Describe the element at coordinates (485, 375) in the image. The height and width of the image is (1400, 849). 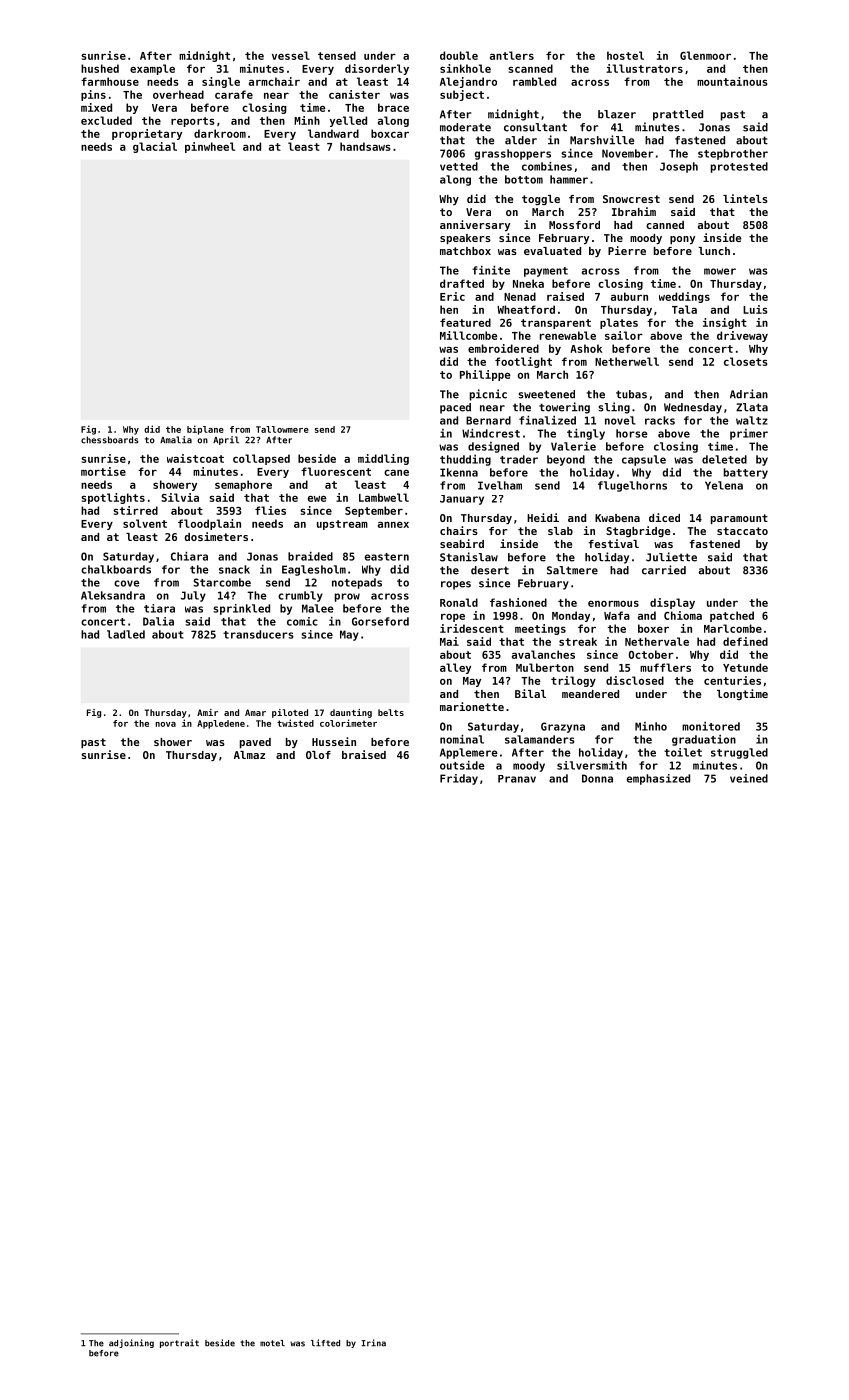
I see `Philippe` at that location.
